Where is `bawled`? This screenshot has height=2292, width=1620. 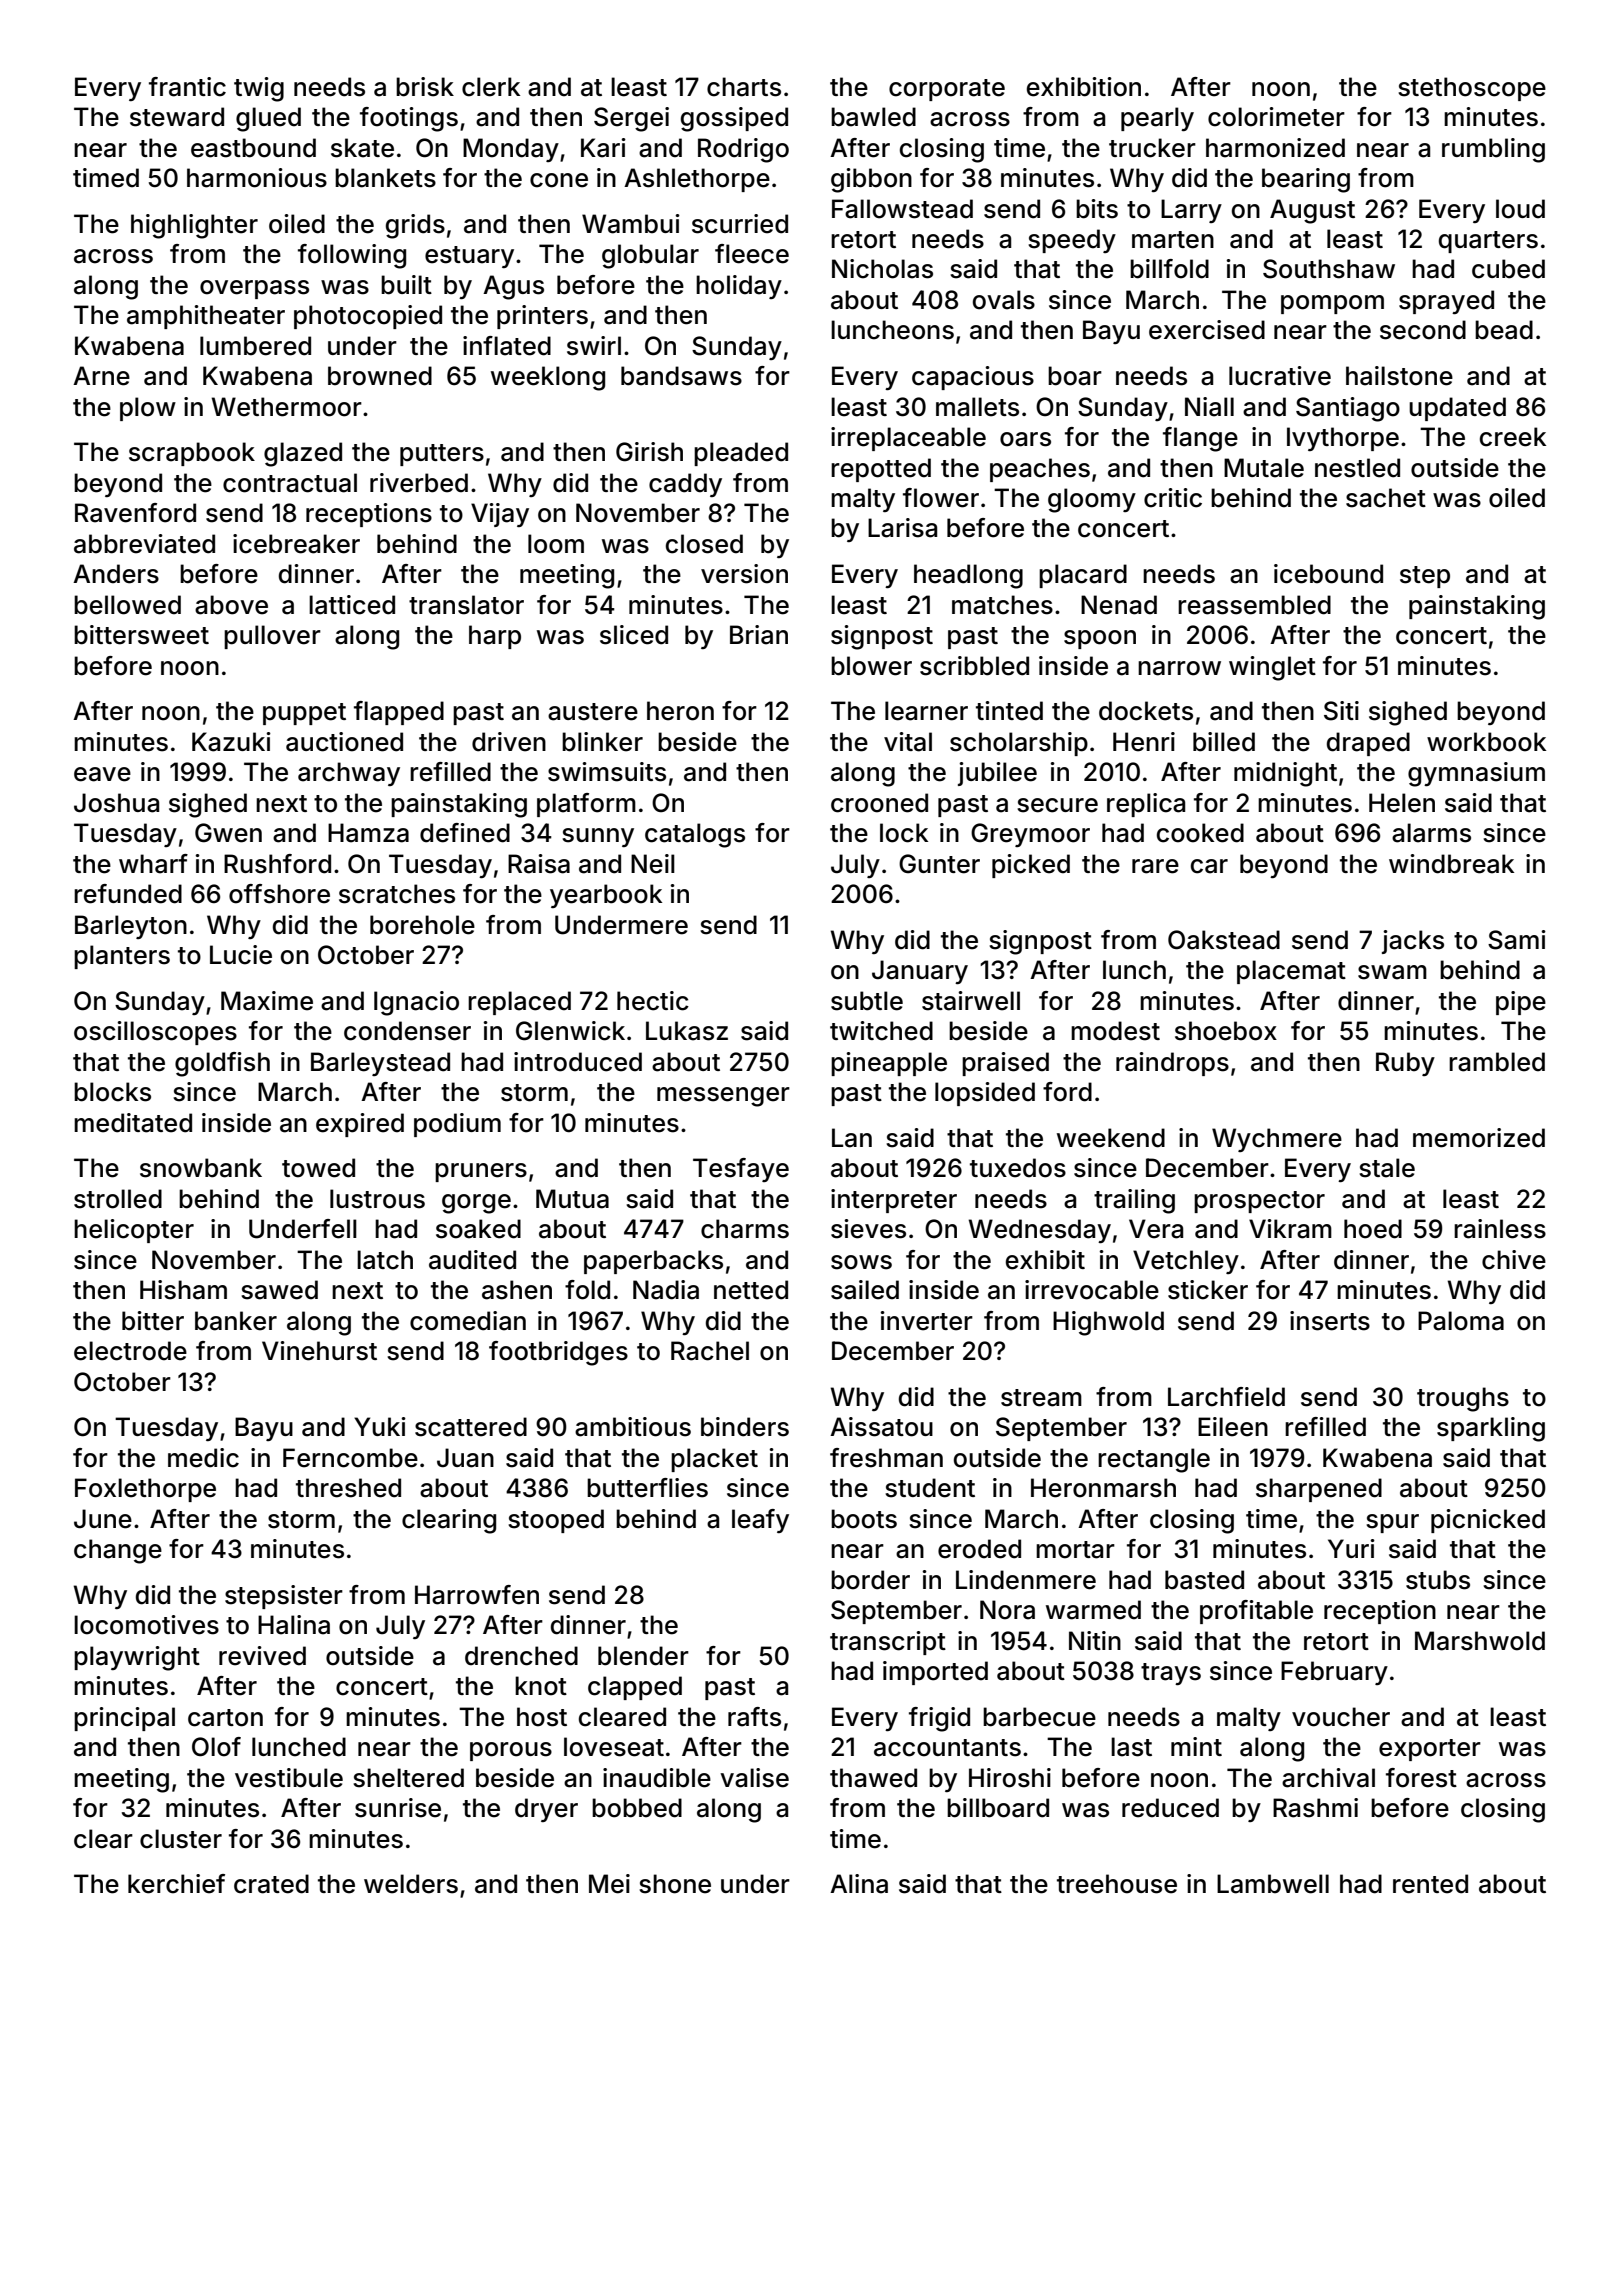
bawled is located at coordinates (873, 117).
